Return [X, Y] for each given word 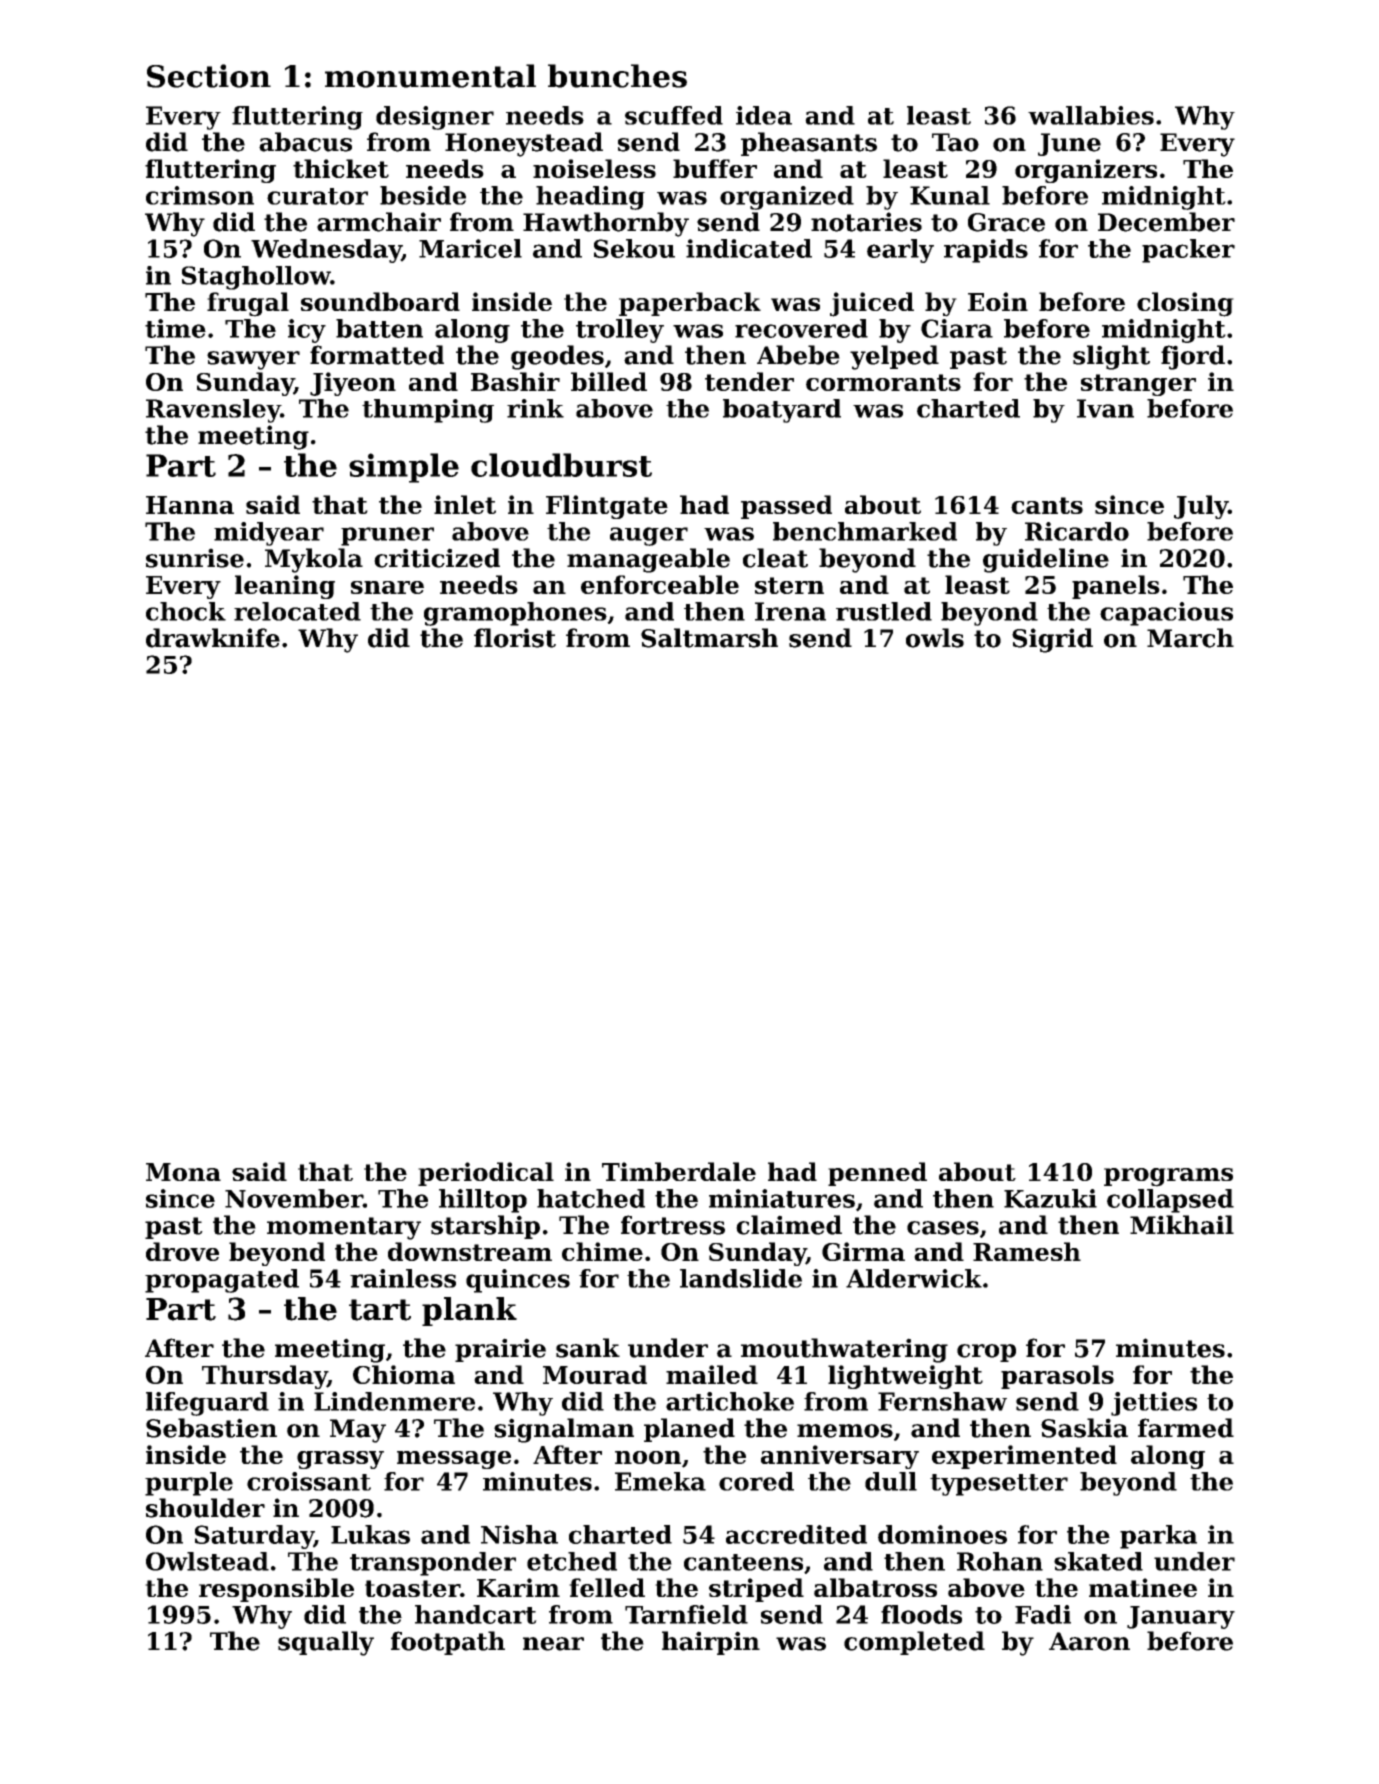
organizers [1086, 171]
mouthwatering [844, 1350]
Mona [183, 1172]
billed [609, 381]
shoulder [205, 1508]
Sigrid [1052, 640]
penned [877, 1174]
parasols [1057, 1377]
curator [317, 196]
